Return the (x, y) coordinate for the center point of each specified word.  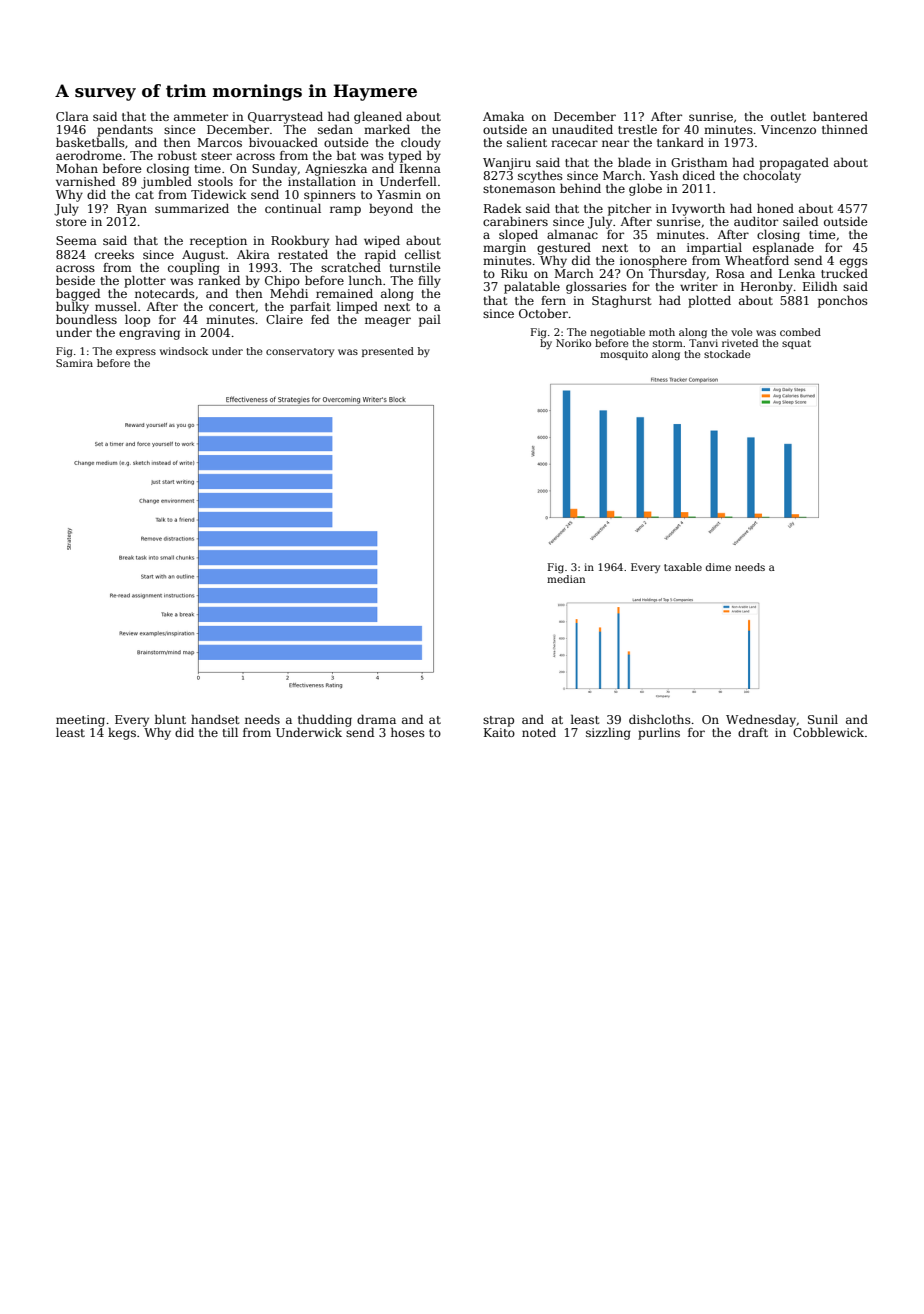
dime (718, 567)
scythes (540, 176)
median (566, 579)
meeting (80, 721)
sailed (800, 221)
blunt (170, 719)
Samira (74, 363)
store (71, 222)
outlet (788, 116)
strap (498, 721)
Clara (72, 116)
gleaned (378, 118)
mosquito (624, 355)
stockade (727, 354)
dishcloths (660, 719)
